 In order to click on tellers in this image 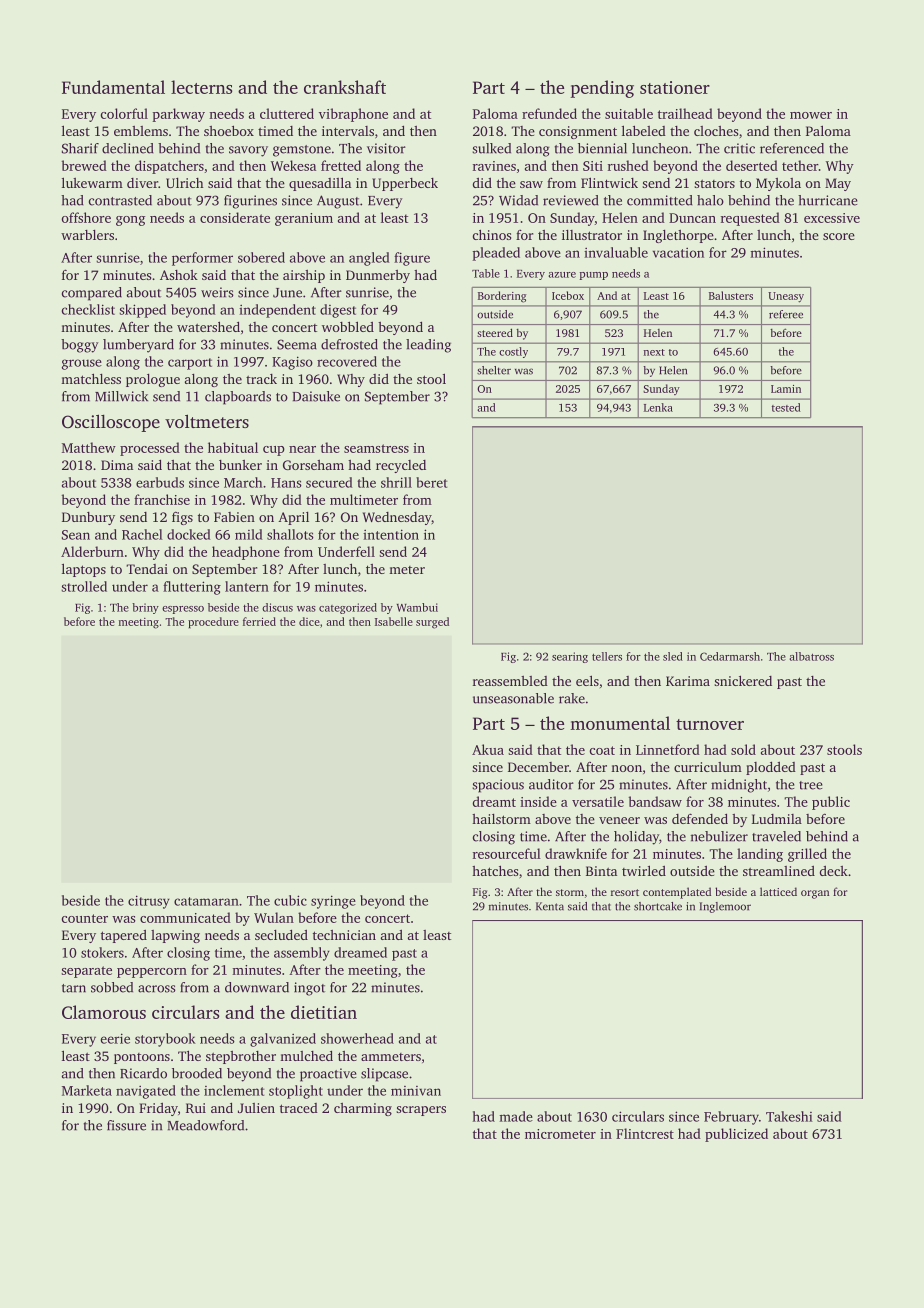, I will do `click(607, 656)`.
